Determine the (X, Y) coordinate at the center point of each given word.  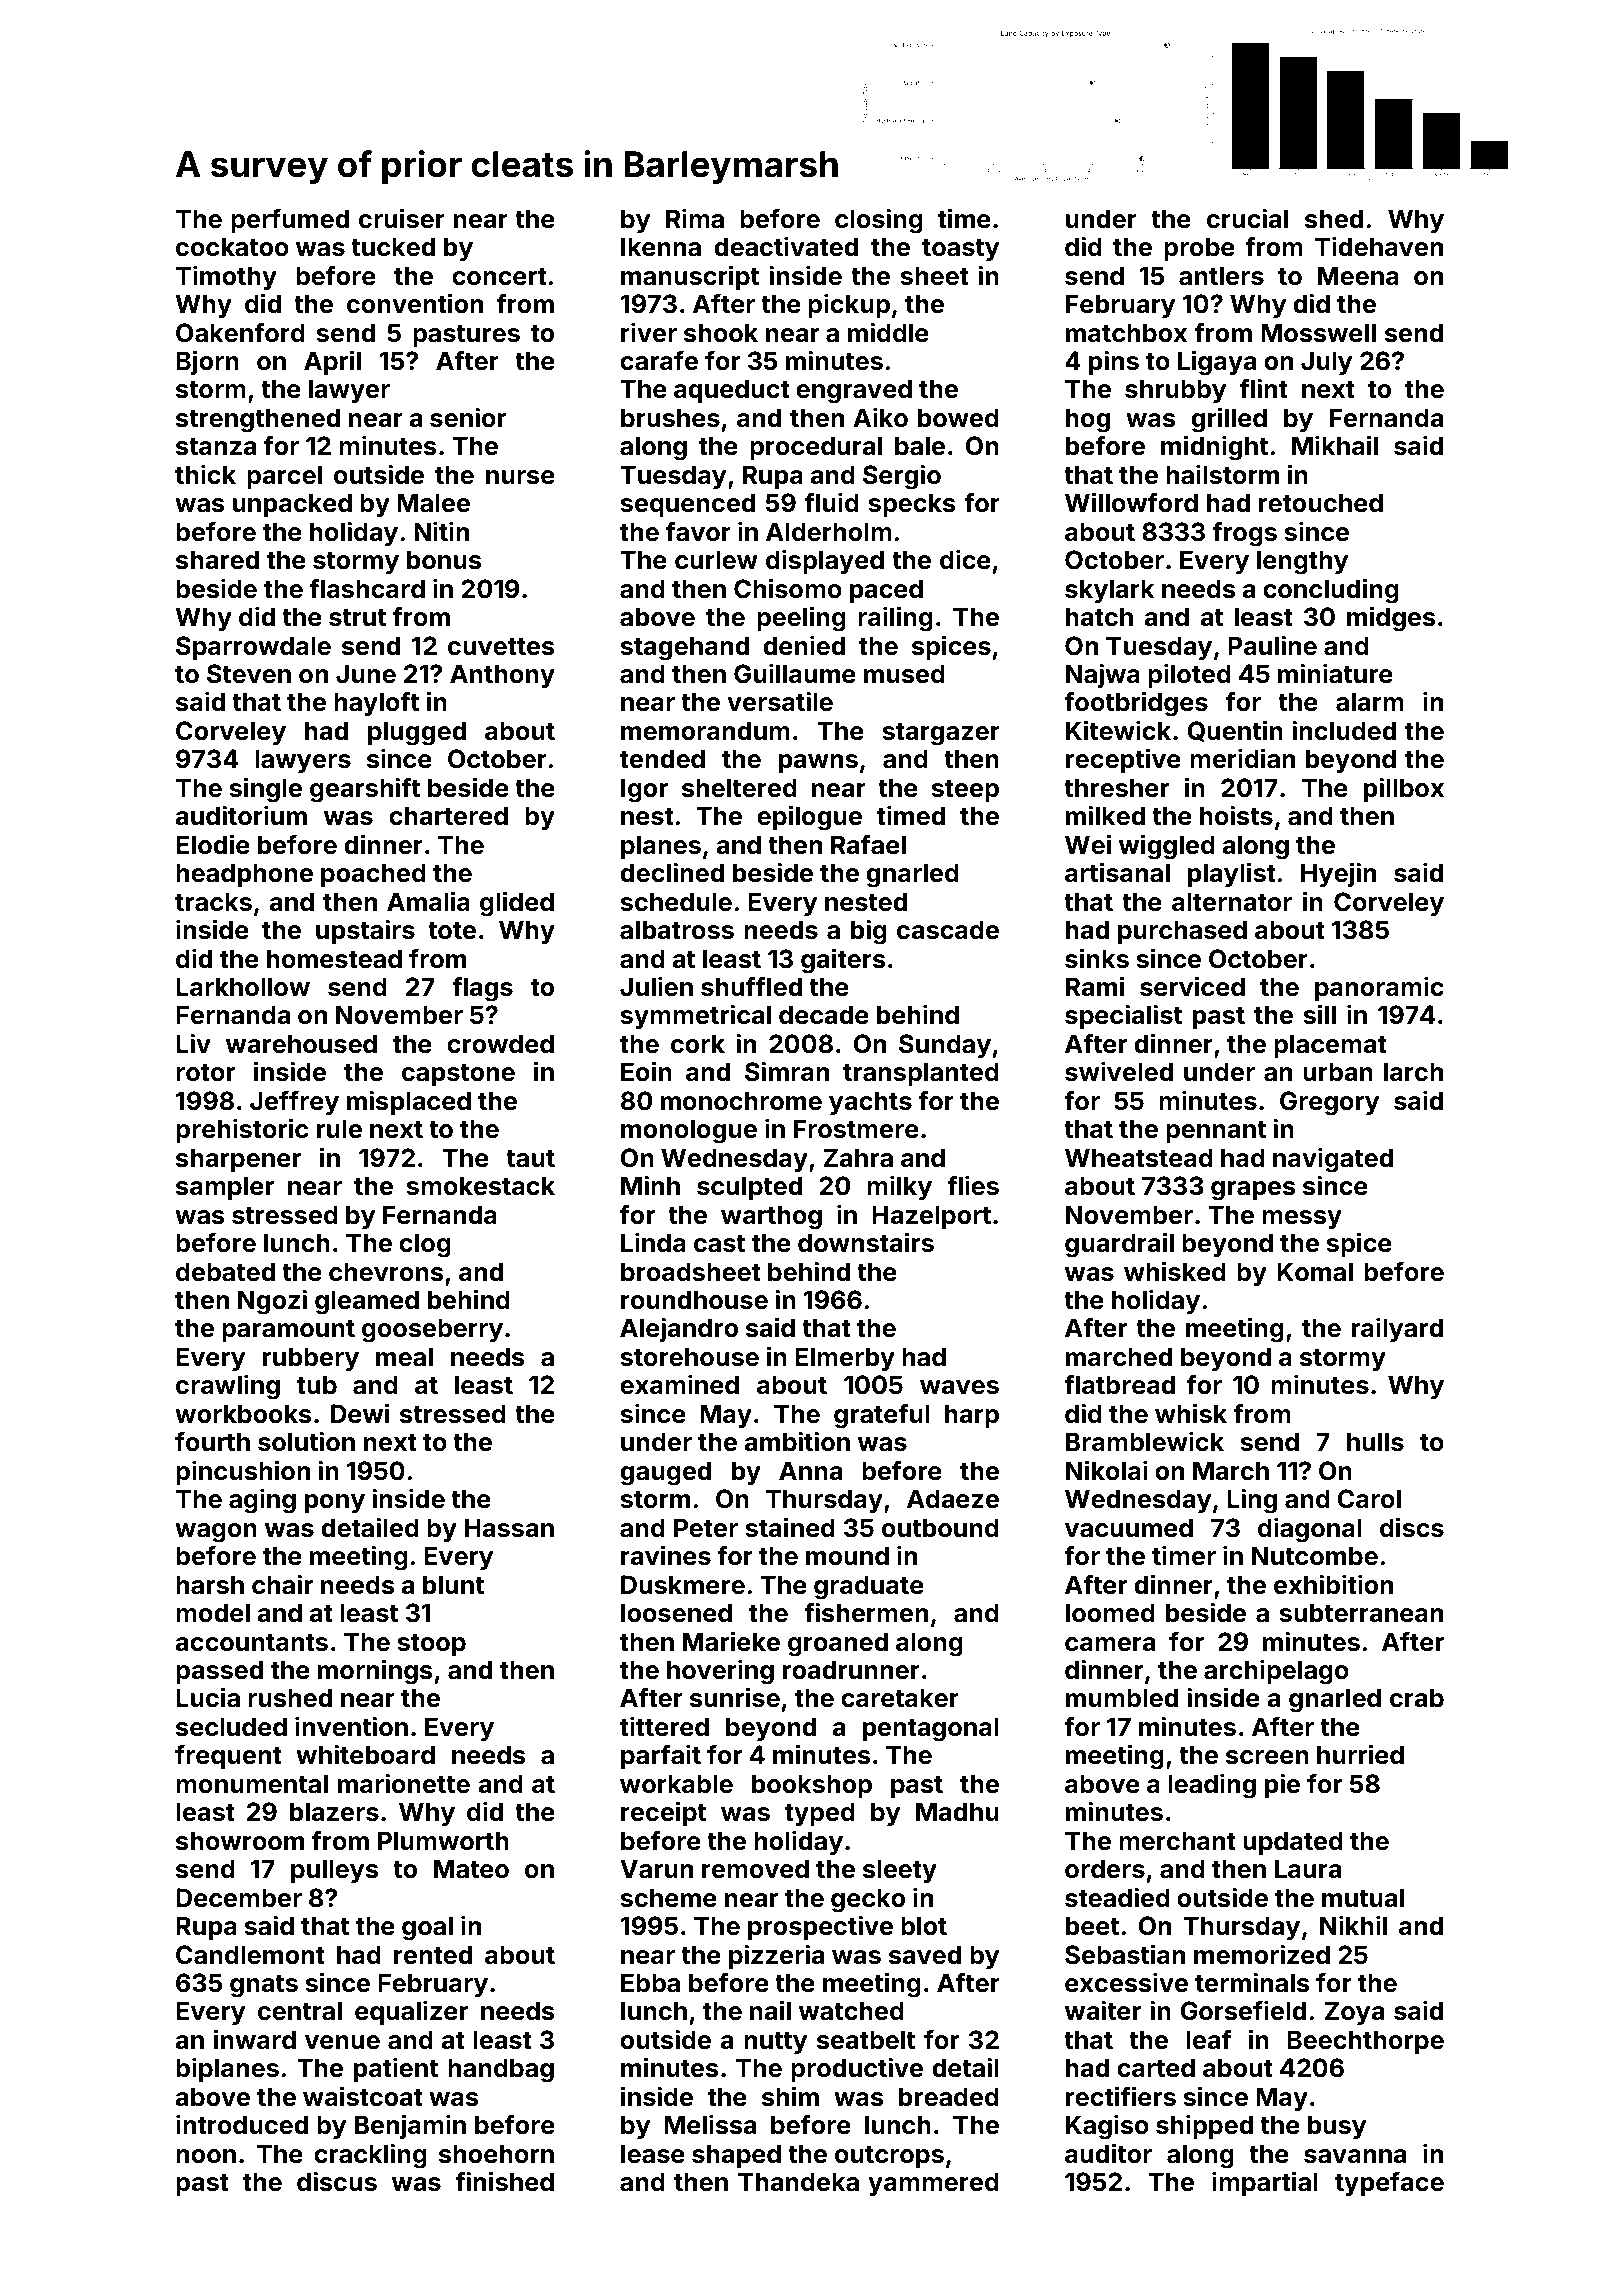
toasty (961, 250)
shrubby (1176, 391)
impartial (1265, 2183)
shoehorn (496, 2154)
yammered (933, 2184)
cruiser (402, 218)
